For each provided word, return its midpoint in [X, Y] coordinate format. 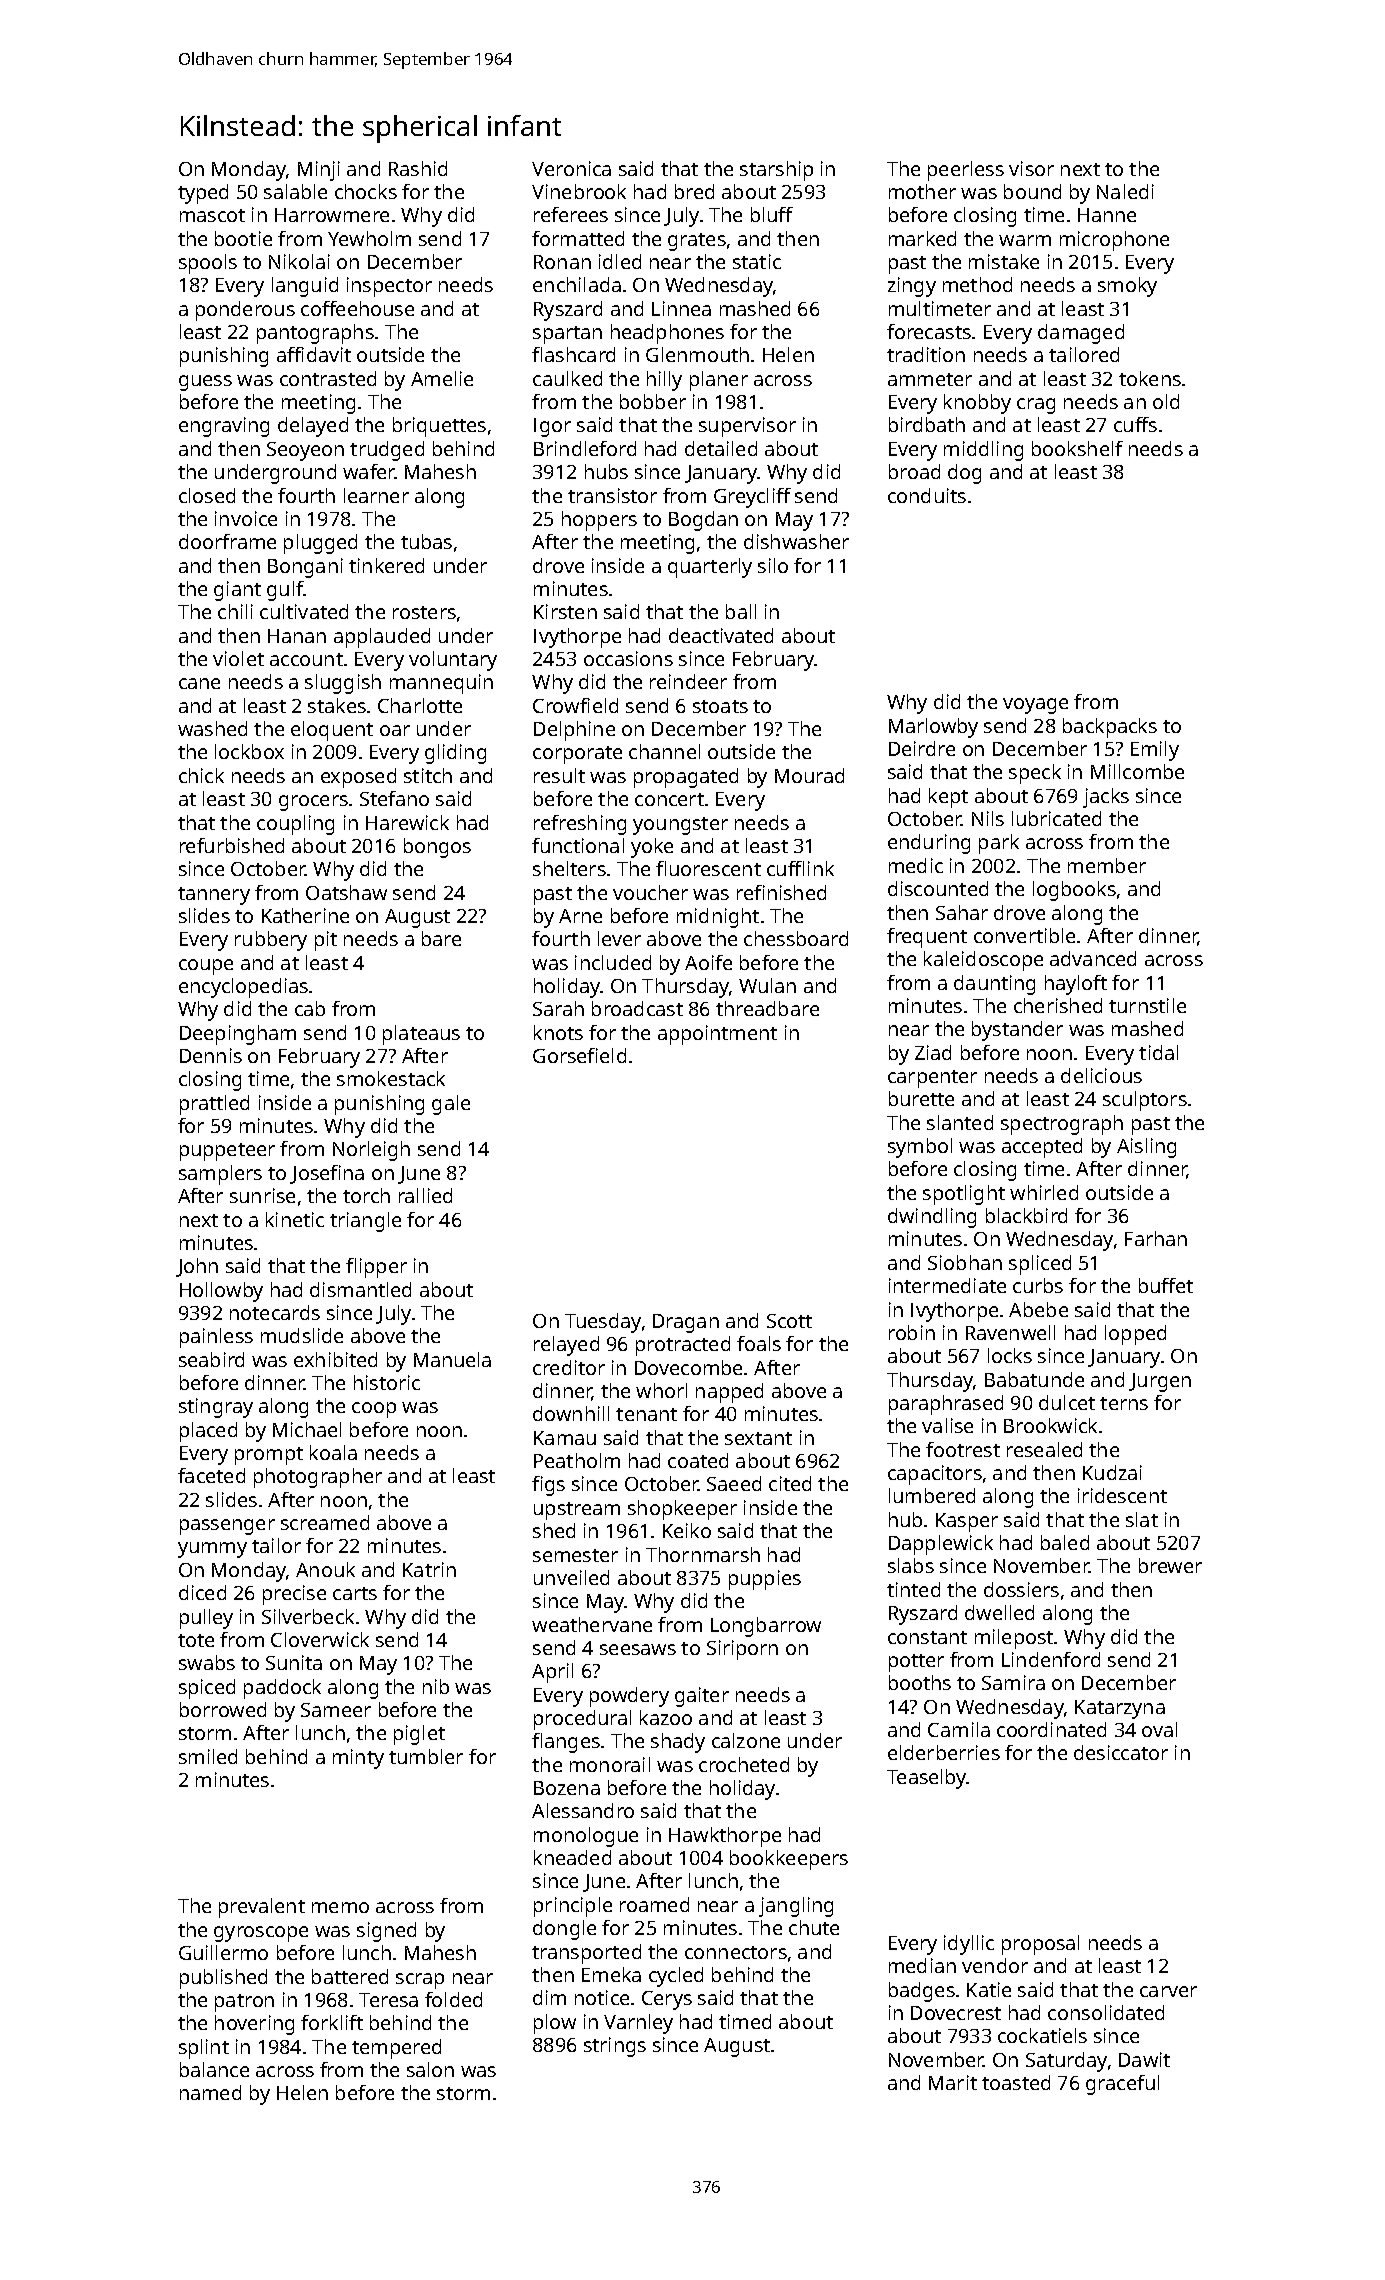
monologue [586, 1837]
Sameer [336, 1710]
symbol [920, 1148]
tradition [926, 354]
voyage [1035, 706]
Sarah [558, 1008]
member [1107, 865]
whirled [1044, 1192]
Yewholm [369, 238]
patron [244, 2003]
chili [235, 611]
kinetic [295, 1219]
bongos [437, 848]
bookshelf [1077, 448]
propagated [686, 778]
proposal [1040, 1945]
